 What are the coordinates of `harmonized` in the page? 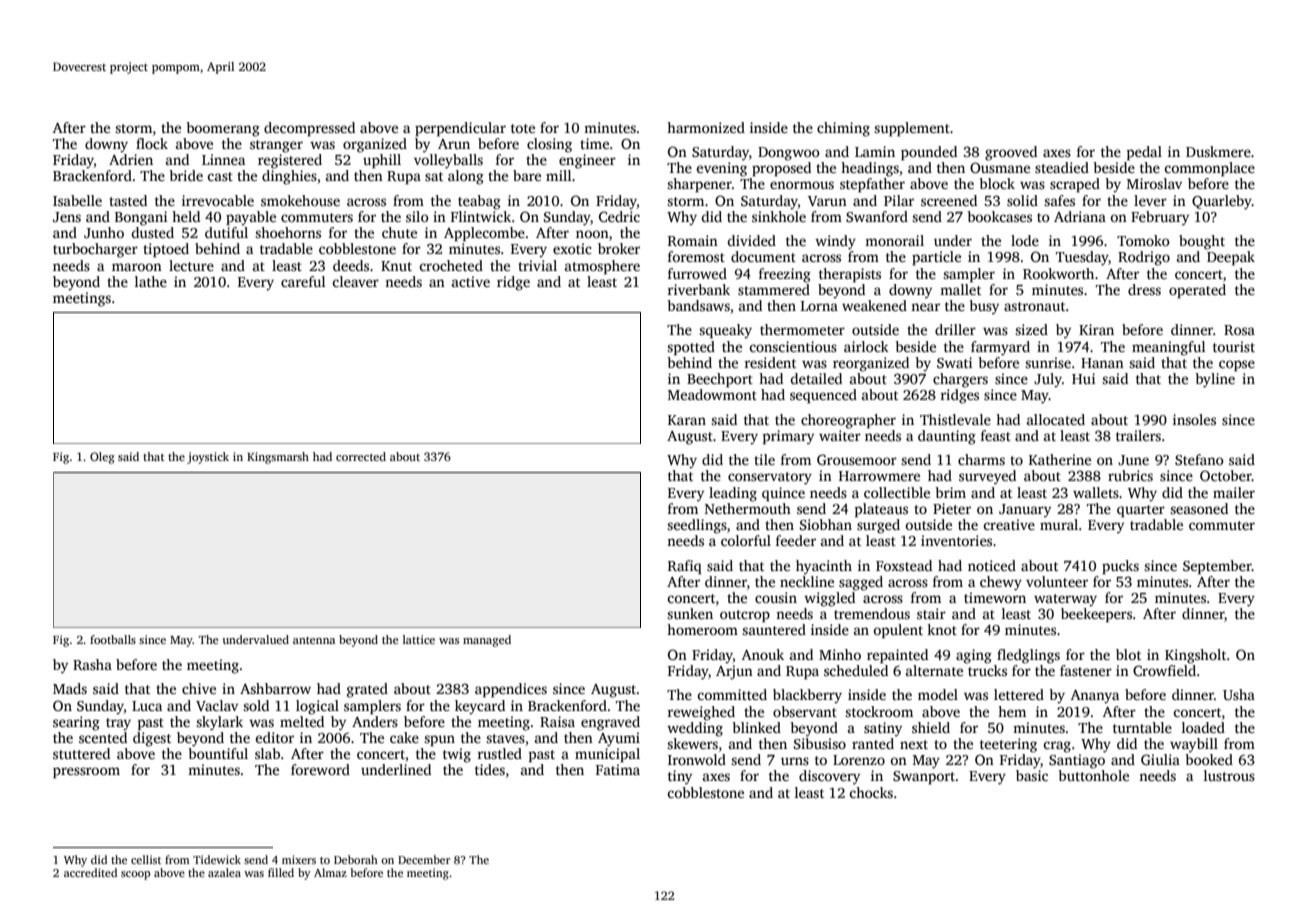 It's located at (706, 127).
